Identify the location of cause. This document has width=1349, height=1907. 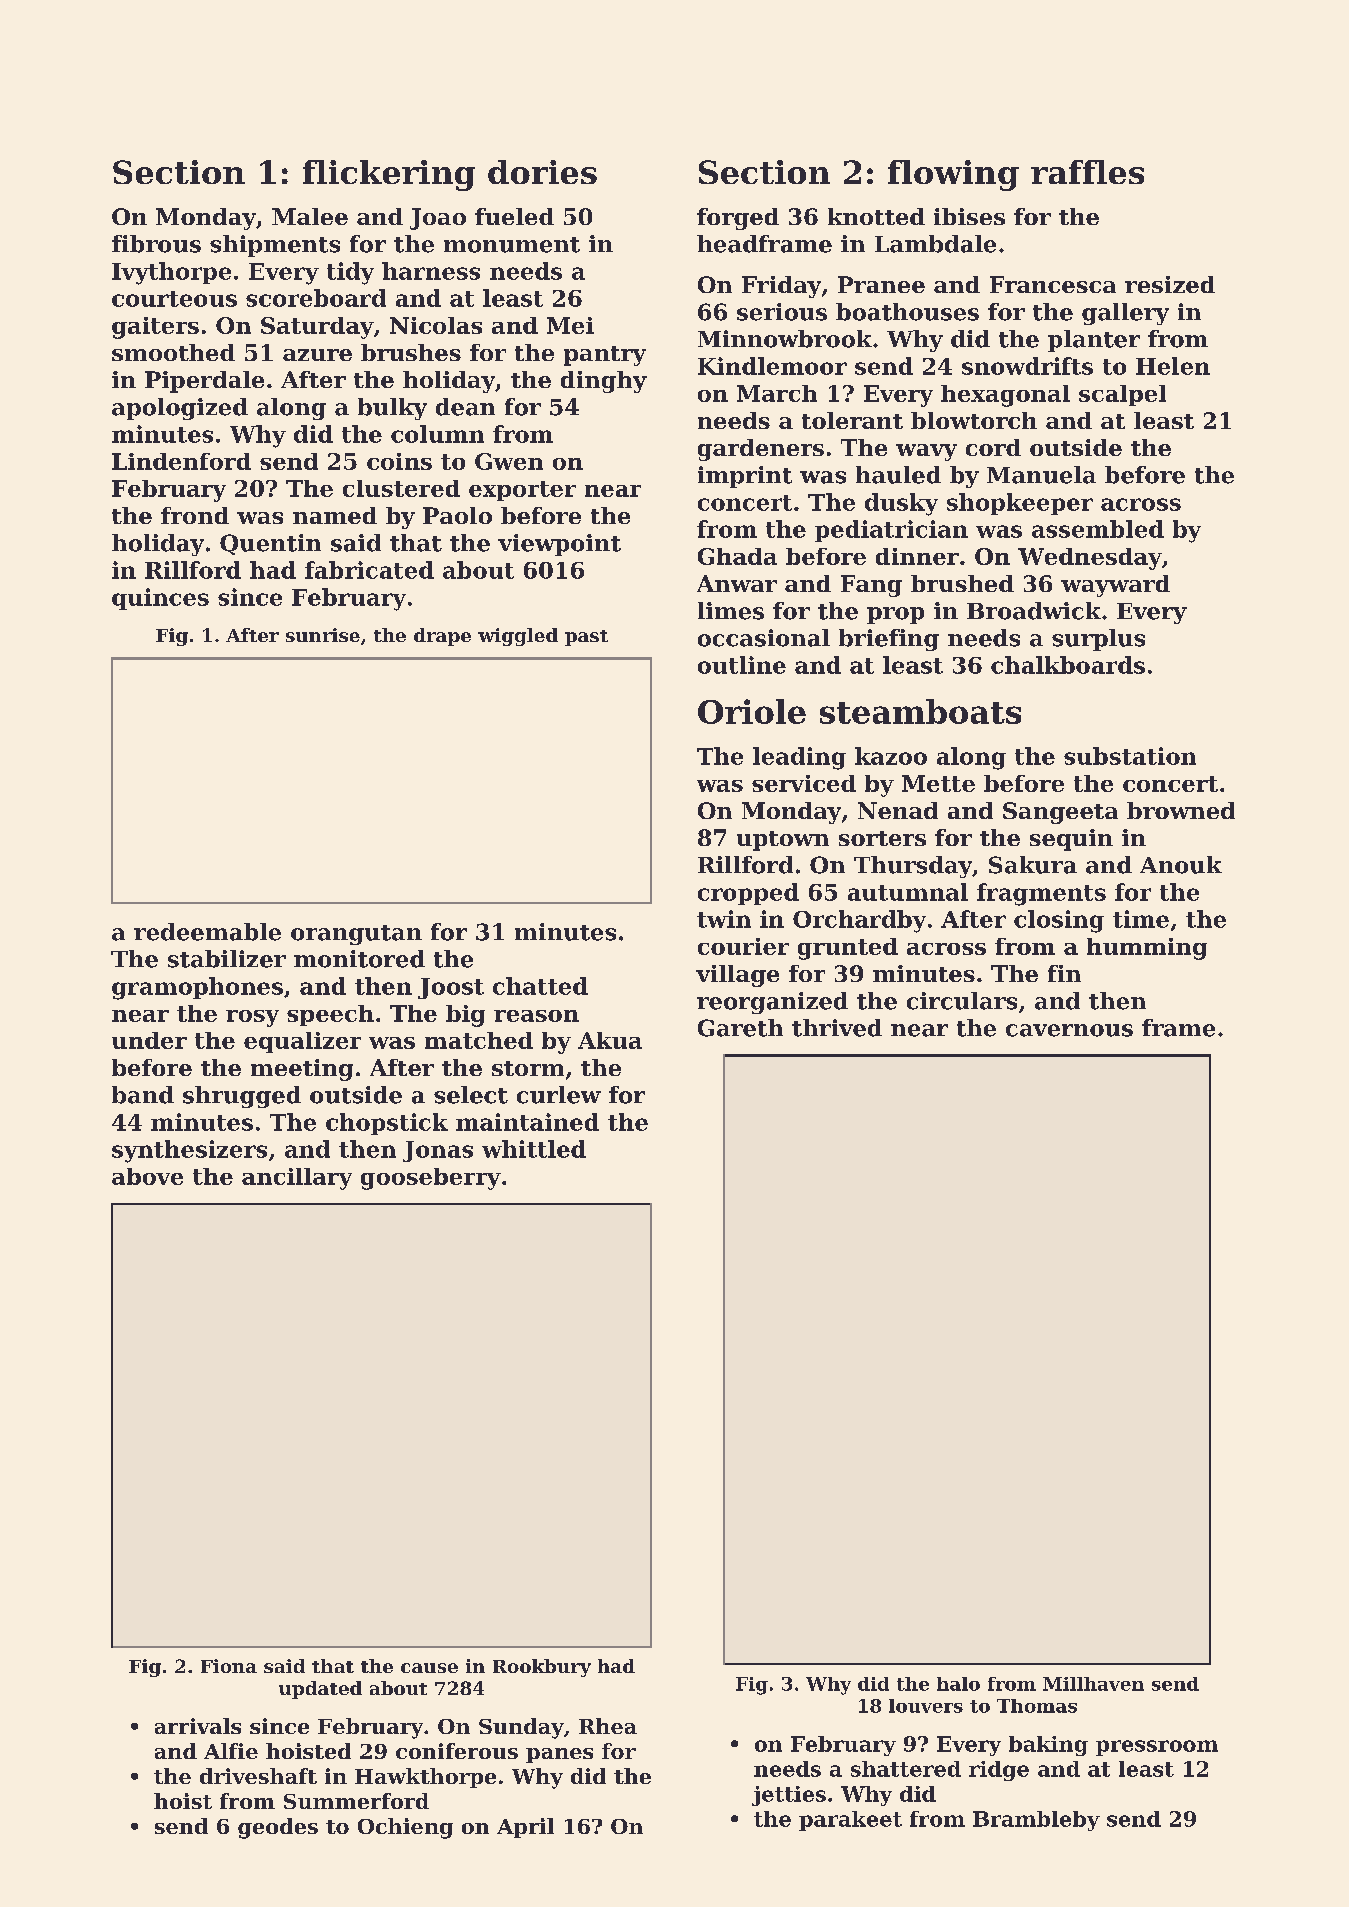
(429, 1668).
